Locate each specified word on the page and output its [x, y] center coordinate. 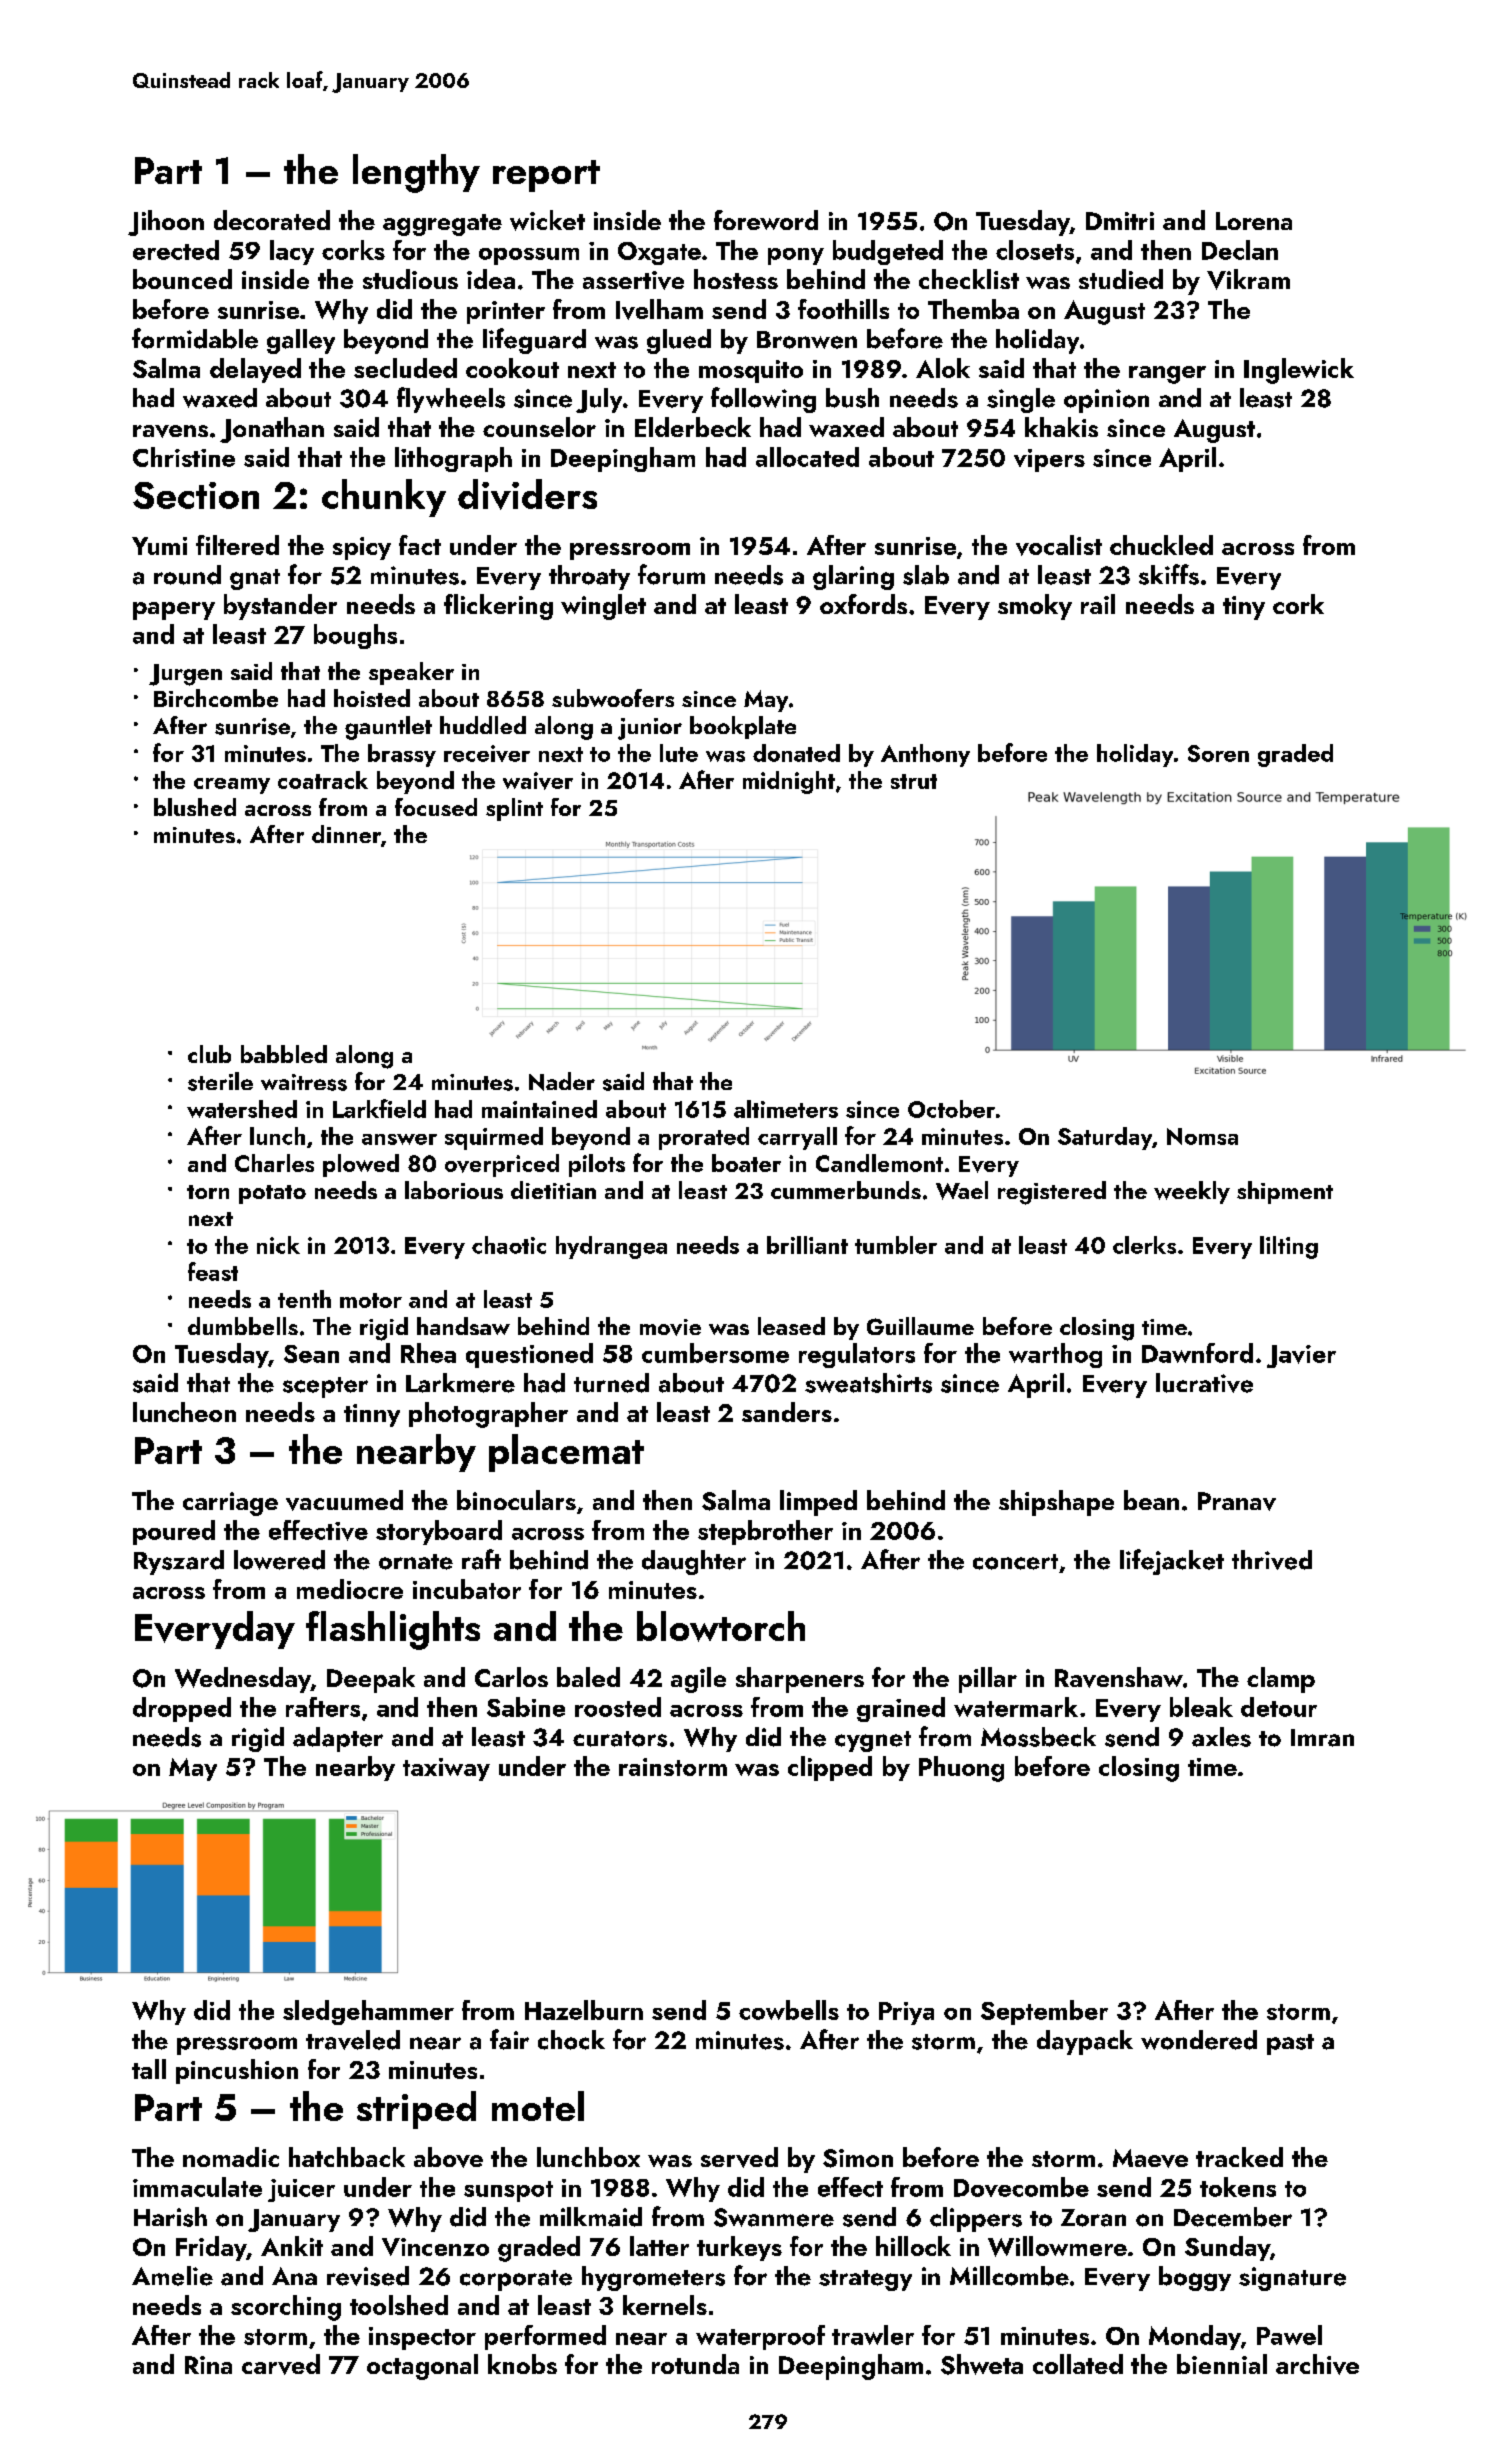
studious [410, 279]
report [546, 176]
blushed [195, 807]
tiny [1244, 608]
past [1290, 2044]
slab [926, 575]
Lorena [1254, 221]
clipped [830, 1768]
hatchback [347, 2157]
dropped [182, 1709]
